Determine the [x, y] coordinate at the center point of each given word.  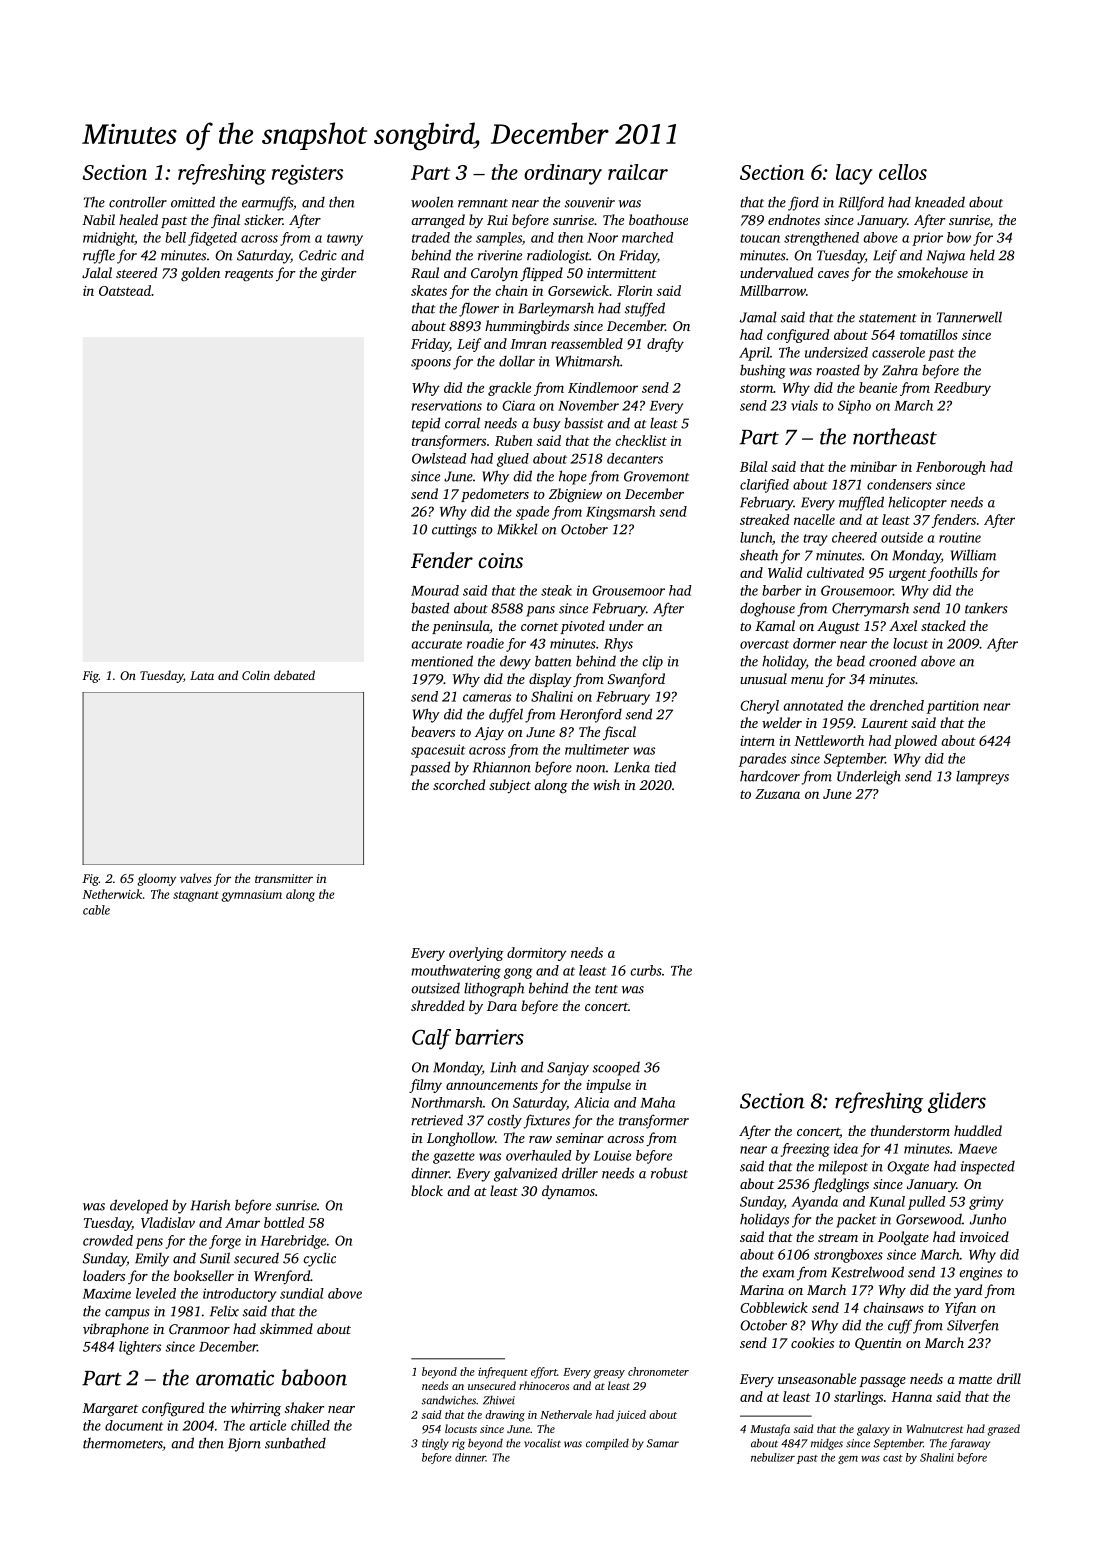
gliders [957, 1102]
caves [833, 274]
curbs [646, 970]
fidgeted [212, 239]
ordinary [563, 174]
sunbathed [295, 1443]
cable [96, 910]
